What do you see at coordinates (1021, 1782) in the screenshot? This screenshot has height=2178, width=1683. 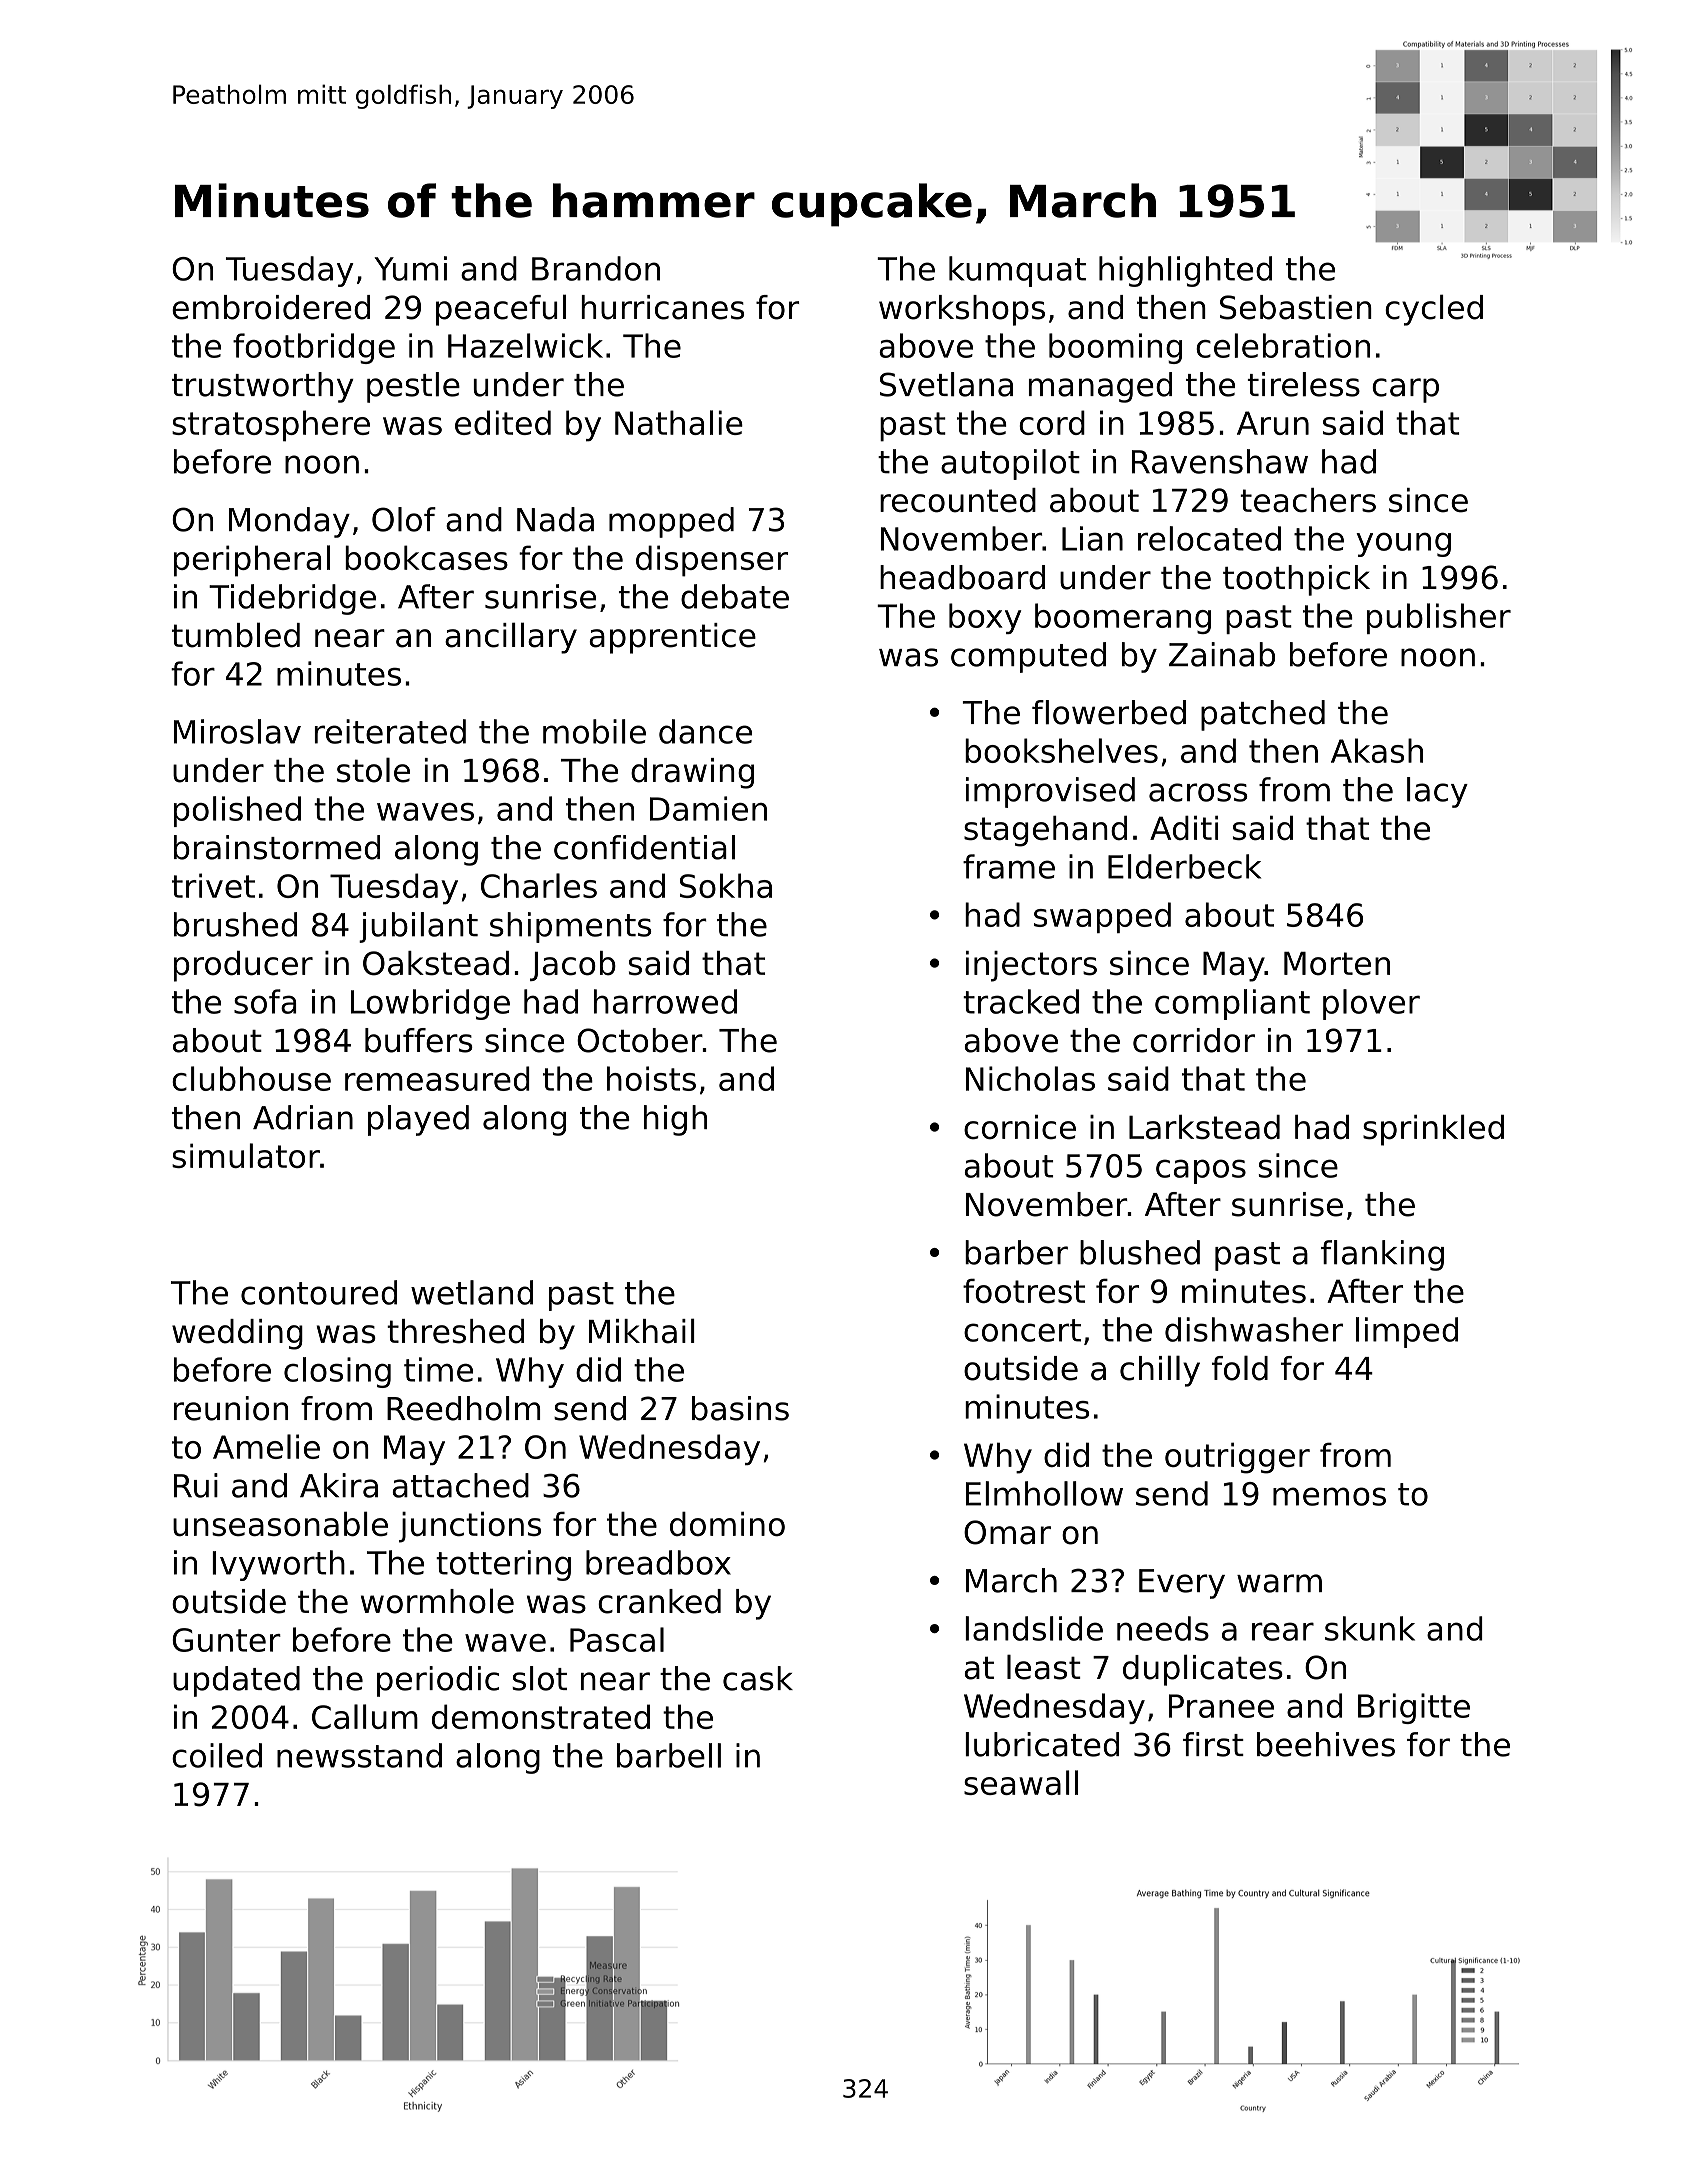 I see `seawall` at bounding box center [1021, 1782].
